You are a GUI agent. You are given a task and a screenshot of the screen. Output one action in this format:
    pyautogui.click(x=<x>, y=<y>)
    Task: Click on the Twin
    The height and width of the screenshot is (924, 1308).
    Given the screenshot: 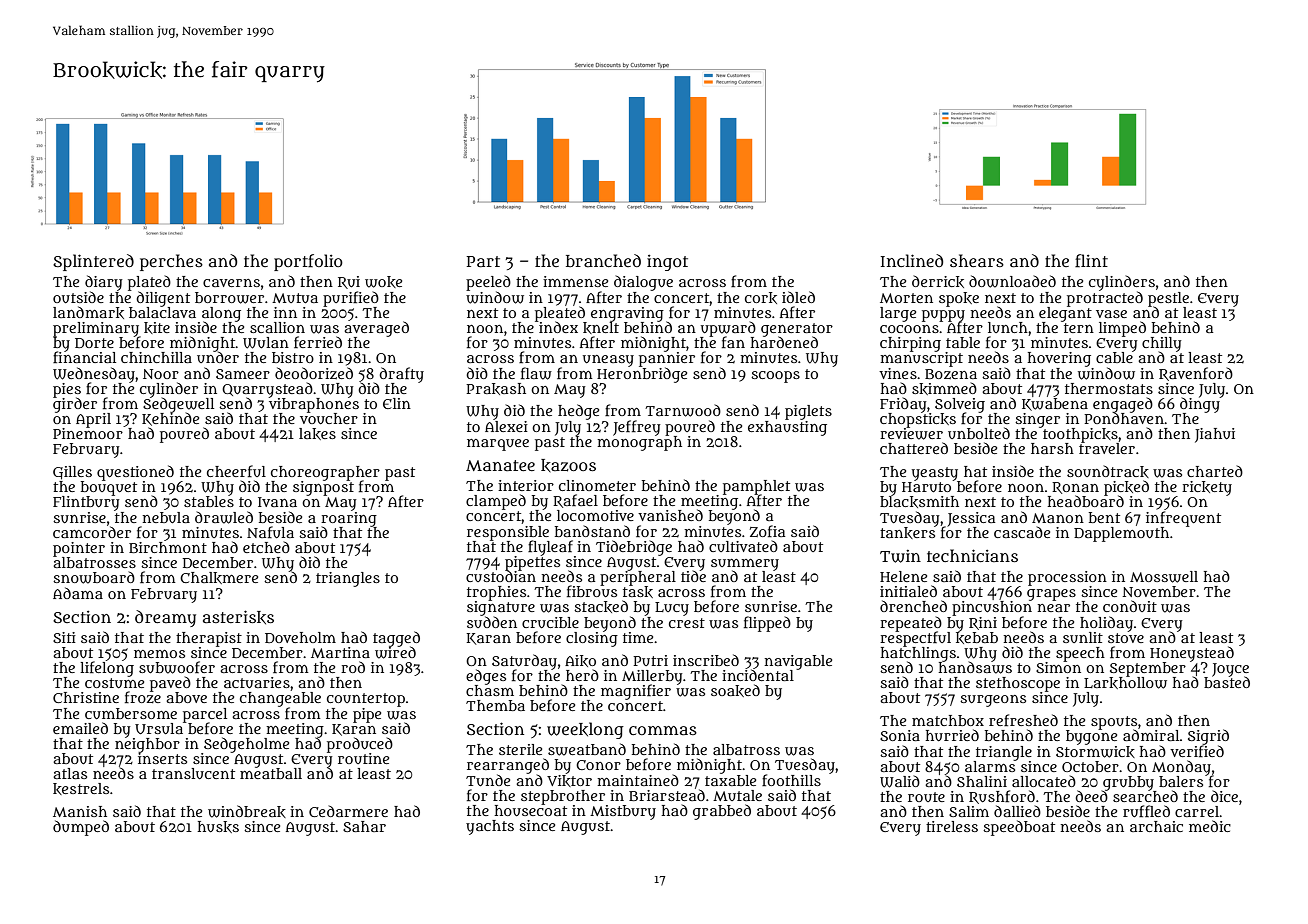 What is the action you would take?
    pyautogui.click(x=900, y=556)
